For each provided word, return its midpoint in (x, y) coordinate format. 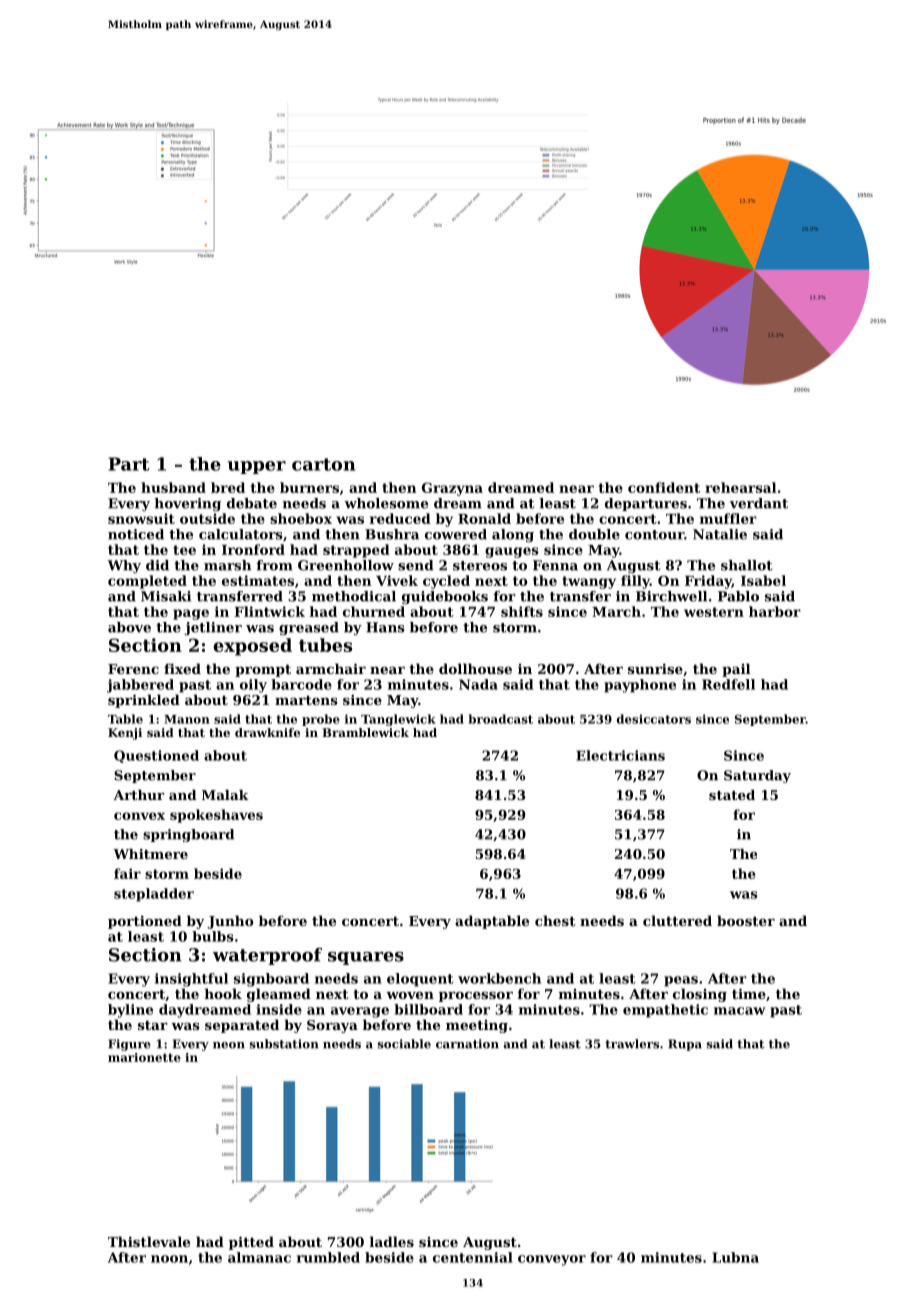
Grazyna (452, 489)
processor (476, 997)
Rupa (685, 1045)
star (153, 1025)
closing (700, 995)
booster (746, 920)
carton (323, 464)
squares (366, 958)
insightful (191, 980)
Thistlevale (149, 1241)
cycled (446, 582)
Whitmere (150, 854)
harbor (775, 611)
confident (664, 487)
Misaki (166, 596)
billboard (428, 1009)
